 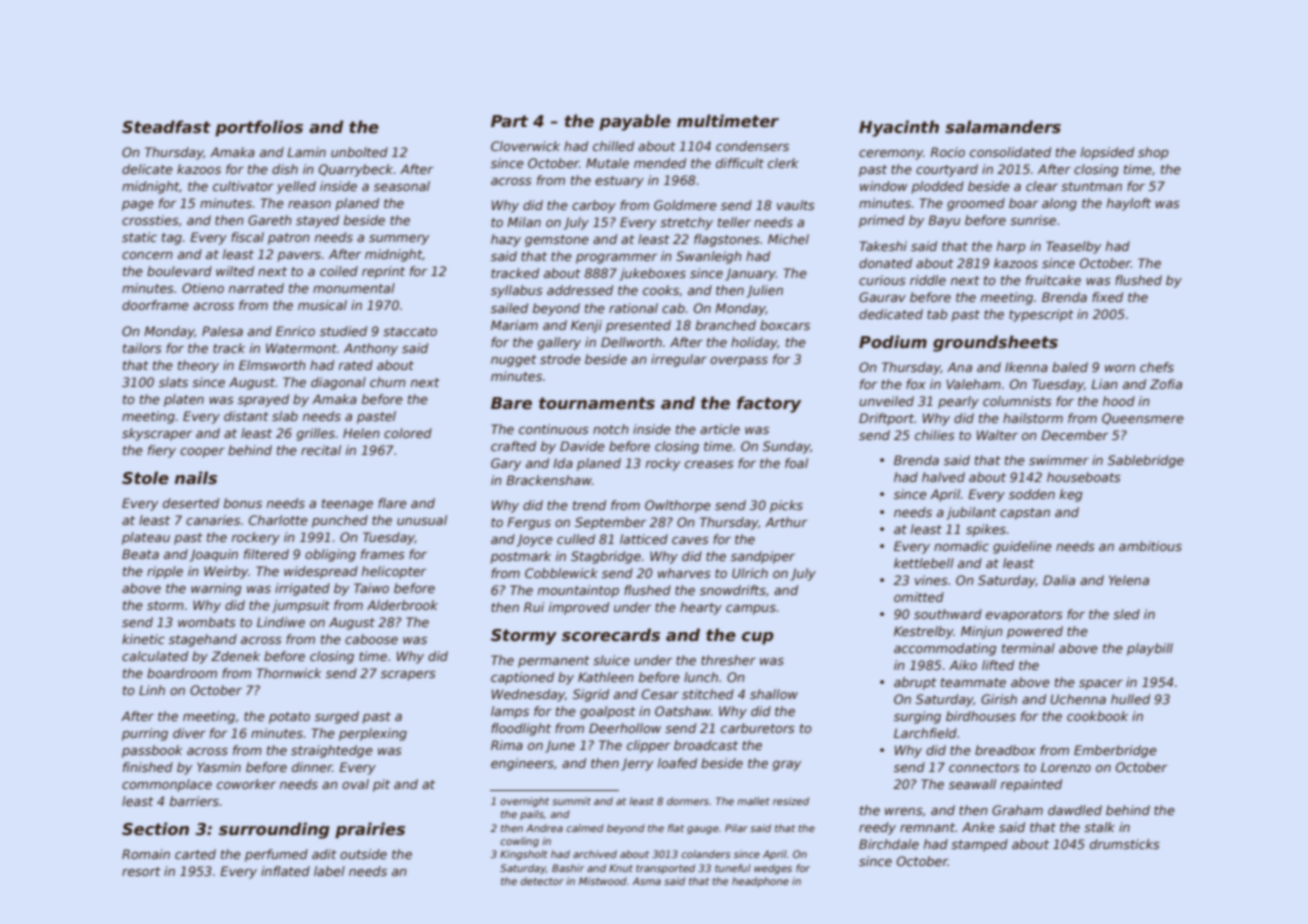 I want to click on outside, so click(x=363, y=854).
